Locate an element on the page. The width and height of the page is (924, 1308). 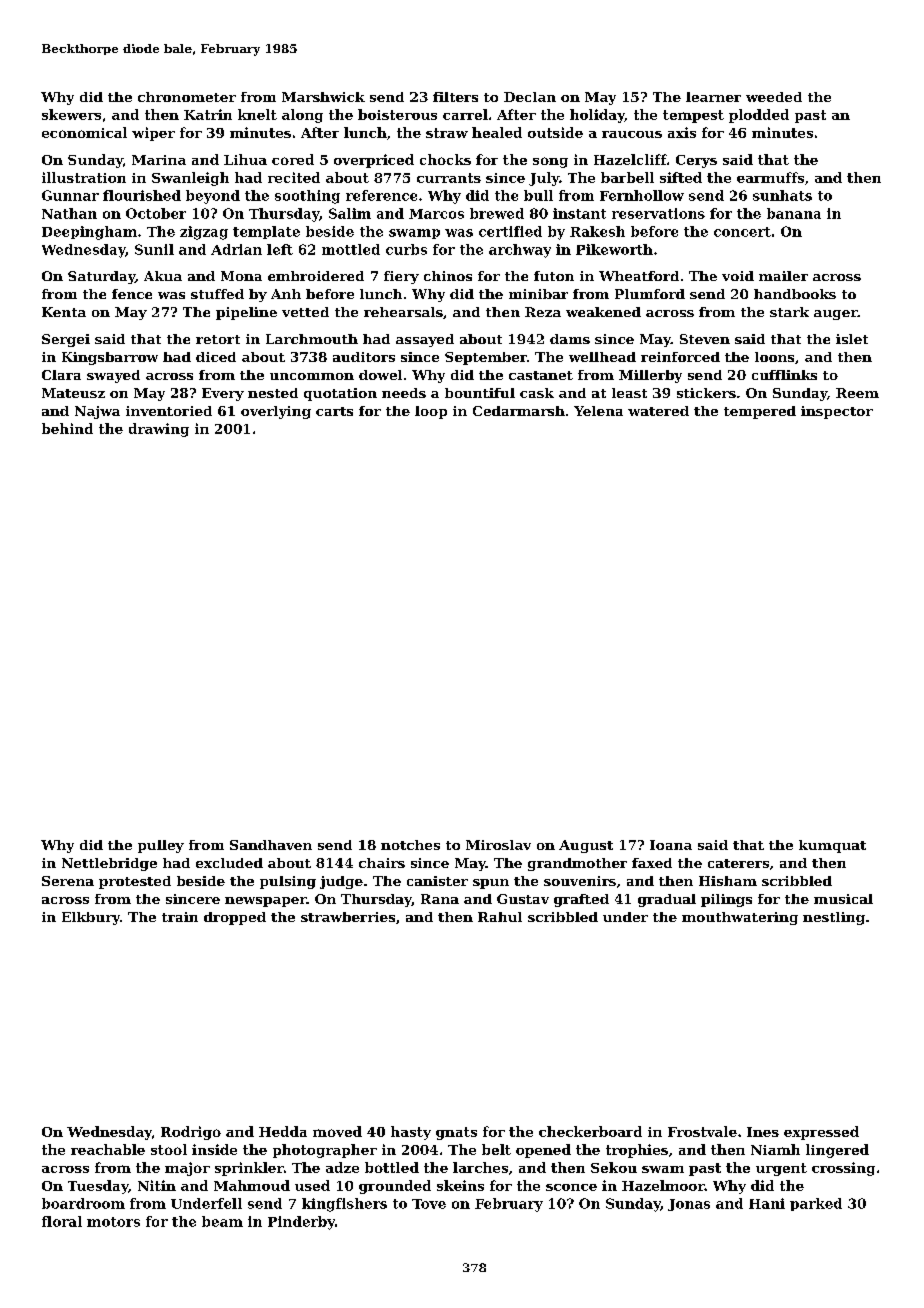
nestling is located at coordinates (834, 918).
